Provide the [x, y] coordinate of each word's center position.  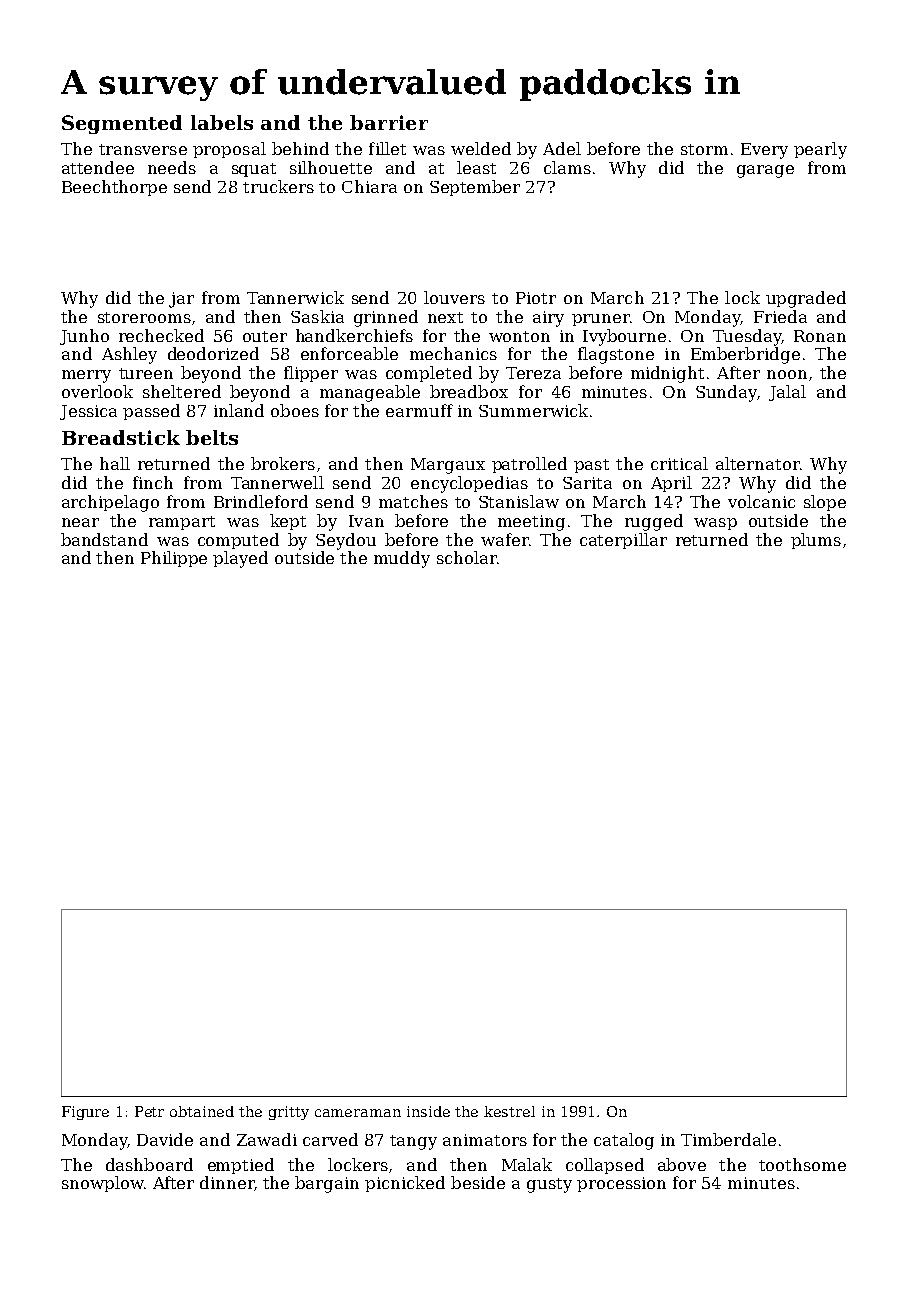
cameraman [358, 1113]
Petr [149, 1111]
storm [704, 149]
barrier [389, 122]
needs [172, 167]
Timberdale [728, 1139]
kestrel [509, 1111]
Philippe [174, 559]
